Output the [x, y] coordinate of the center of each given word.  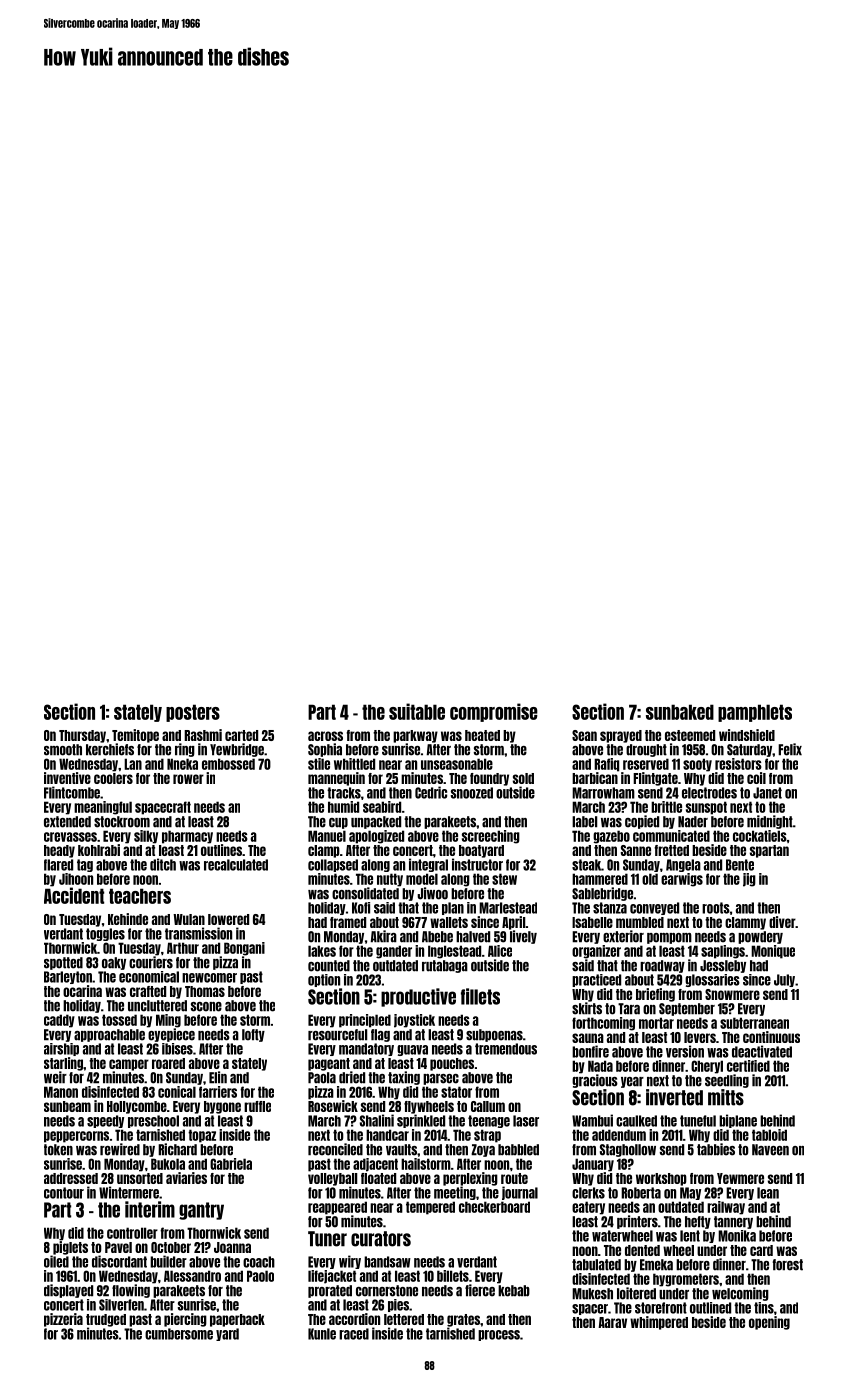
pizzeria [63, 1320]
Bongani [244, 949]
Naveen [770, 1150]
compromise [494, 712]
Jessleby [723, 966]
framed [348, 922]
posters [193, 713]
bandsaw [387, 1262]
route [514, 1178]
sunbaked [680, 712]
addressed [71, 1178]
